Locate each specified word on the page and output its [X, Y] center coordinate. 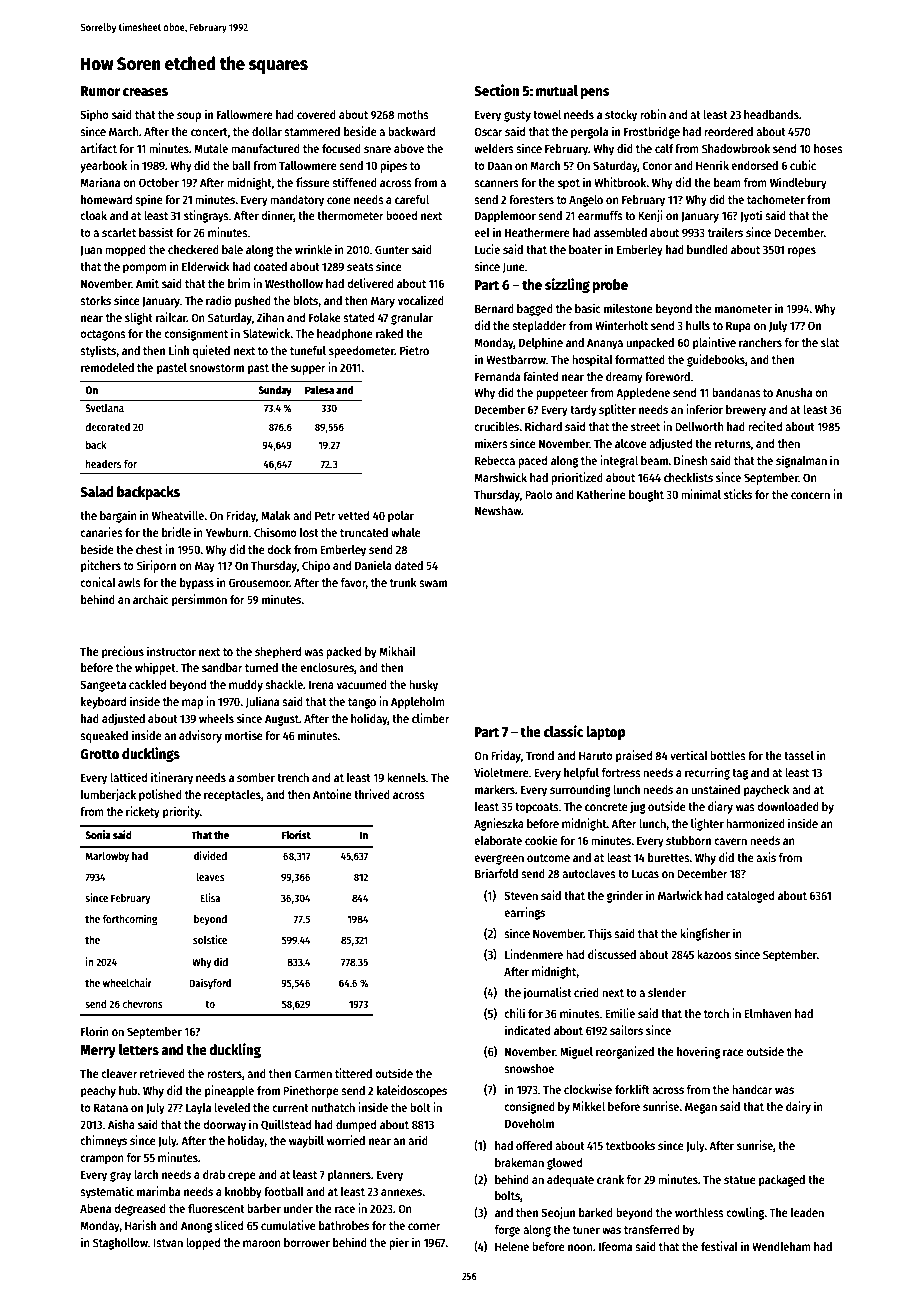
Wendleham [781, 1246]
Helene [512, 1246]
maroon [262, 1243]
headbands [771, 114]
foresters [531, 199]
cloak [93, 215]
